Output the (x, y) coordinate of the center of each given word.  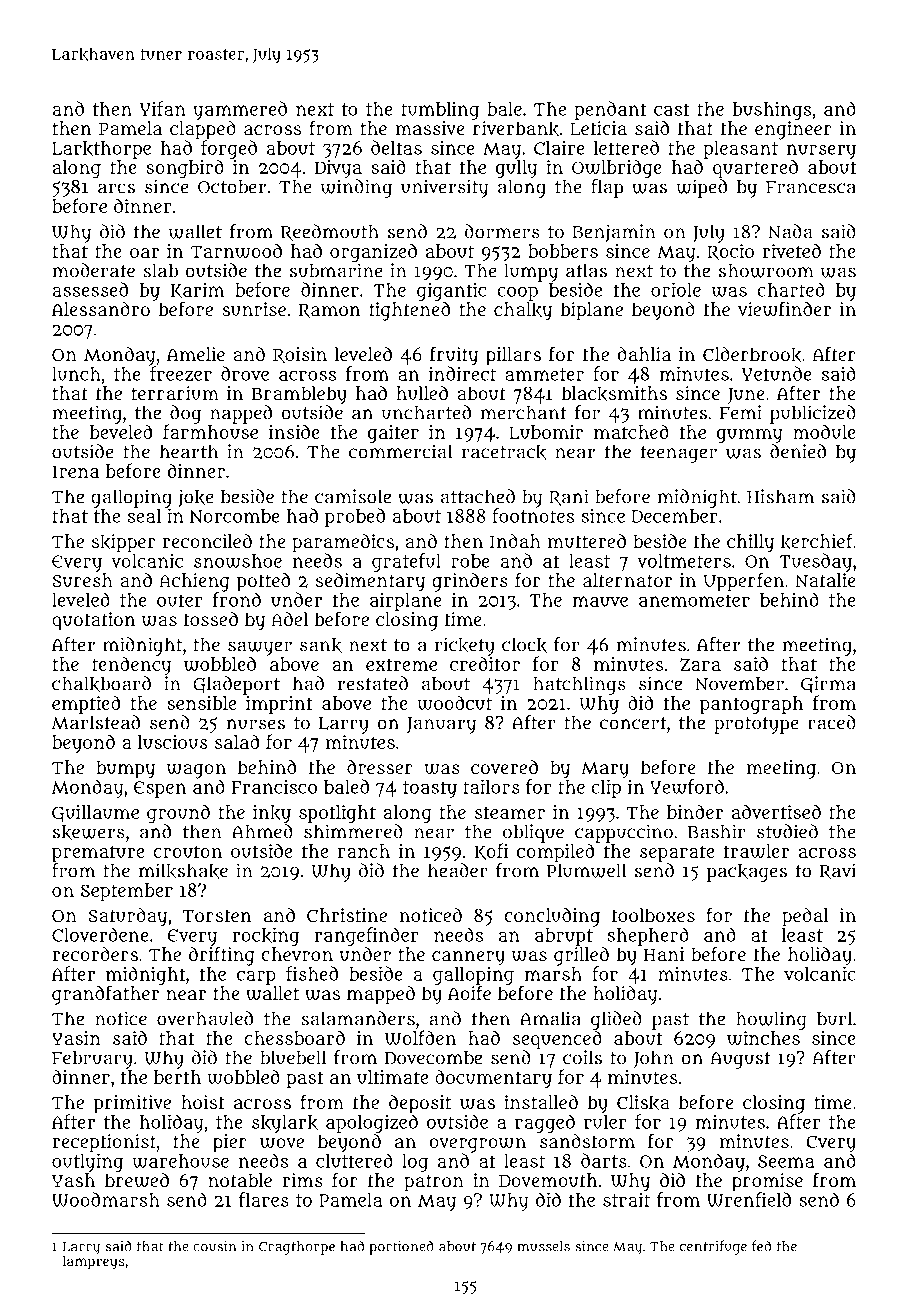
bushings (771, 110)
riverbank (516, 129)
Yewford (687, 786)
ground (178, 814)
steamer (510, 812)
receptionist (104, 1143)
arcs (116, 188)
